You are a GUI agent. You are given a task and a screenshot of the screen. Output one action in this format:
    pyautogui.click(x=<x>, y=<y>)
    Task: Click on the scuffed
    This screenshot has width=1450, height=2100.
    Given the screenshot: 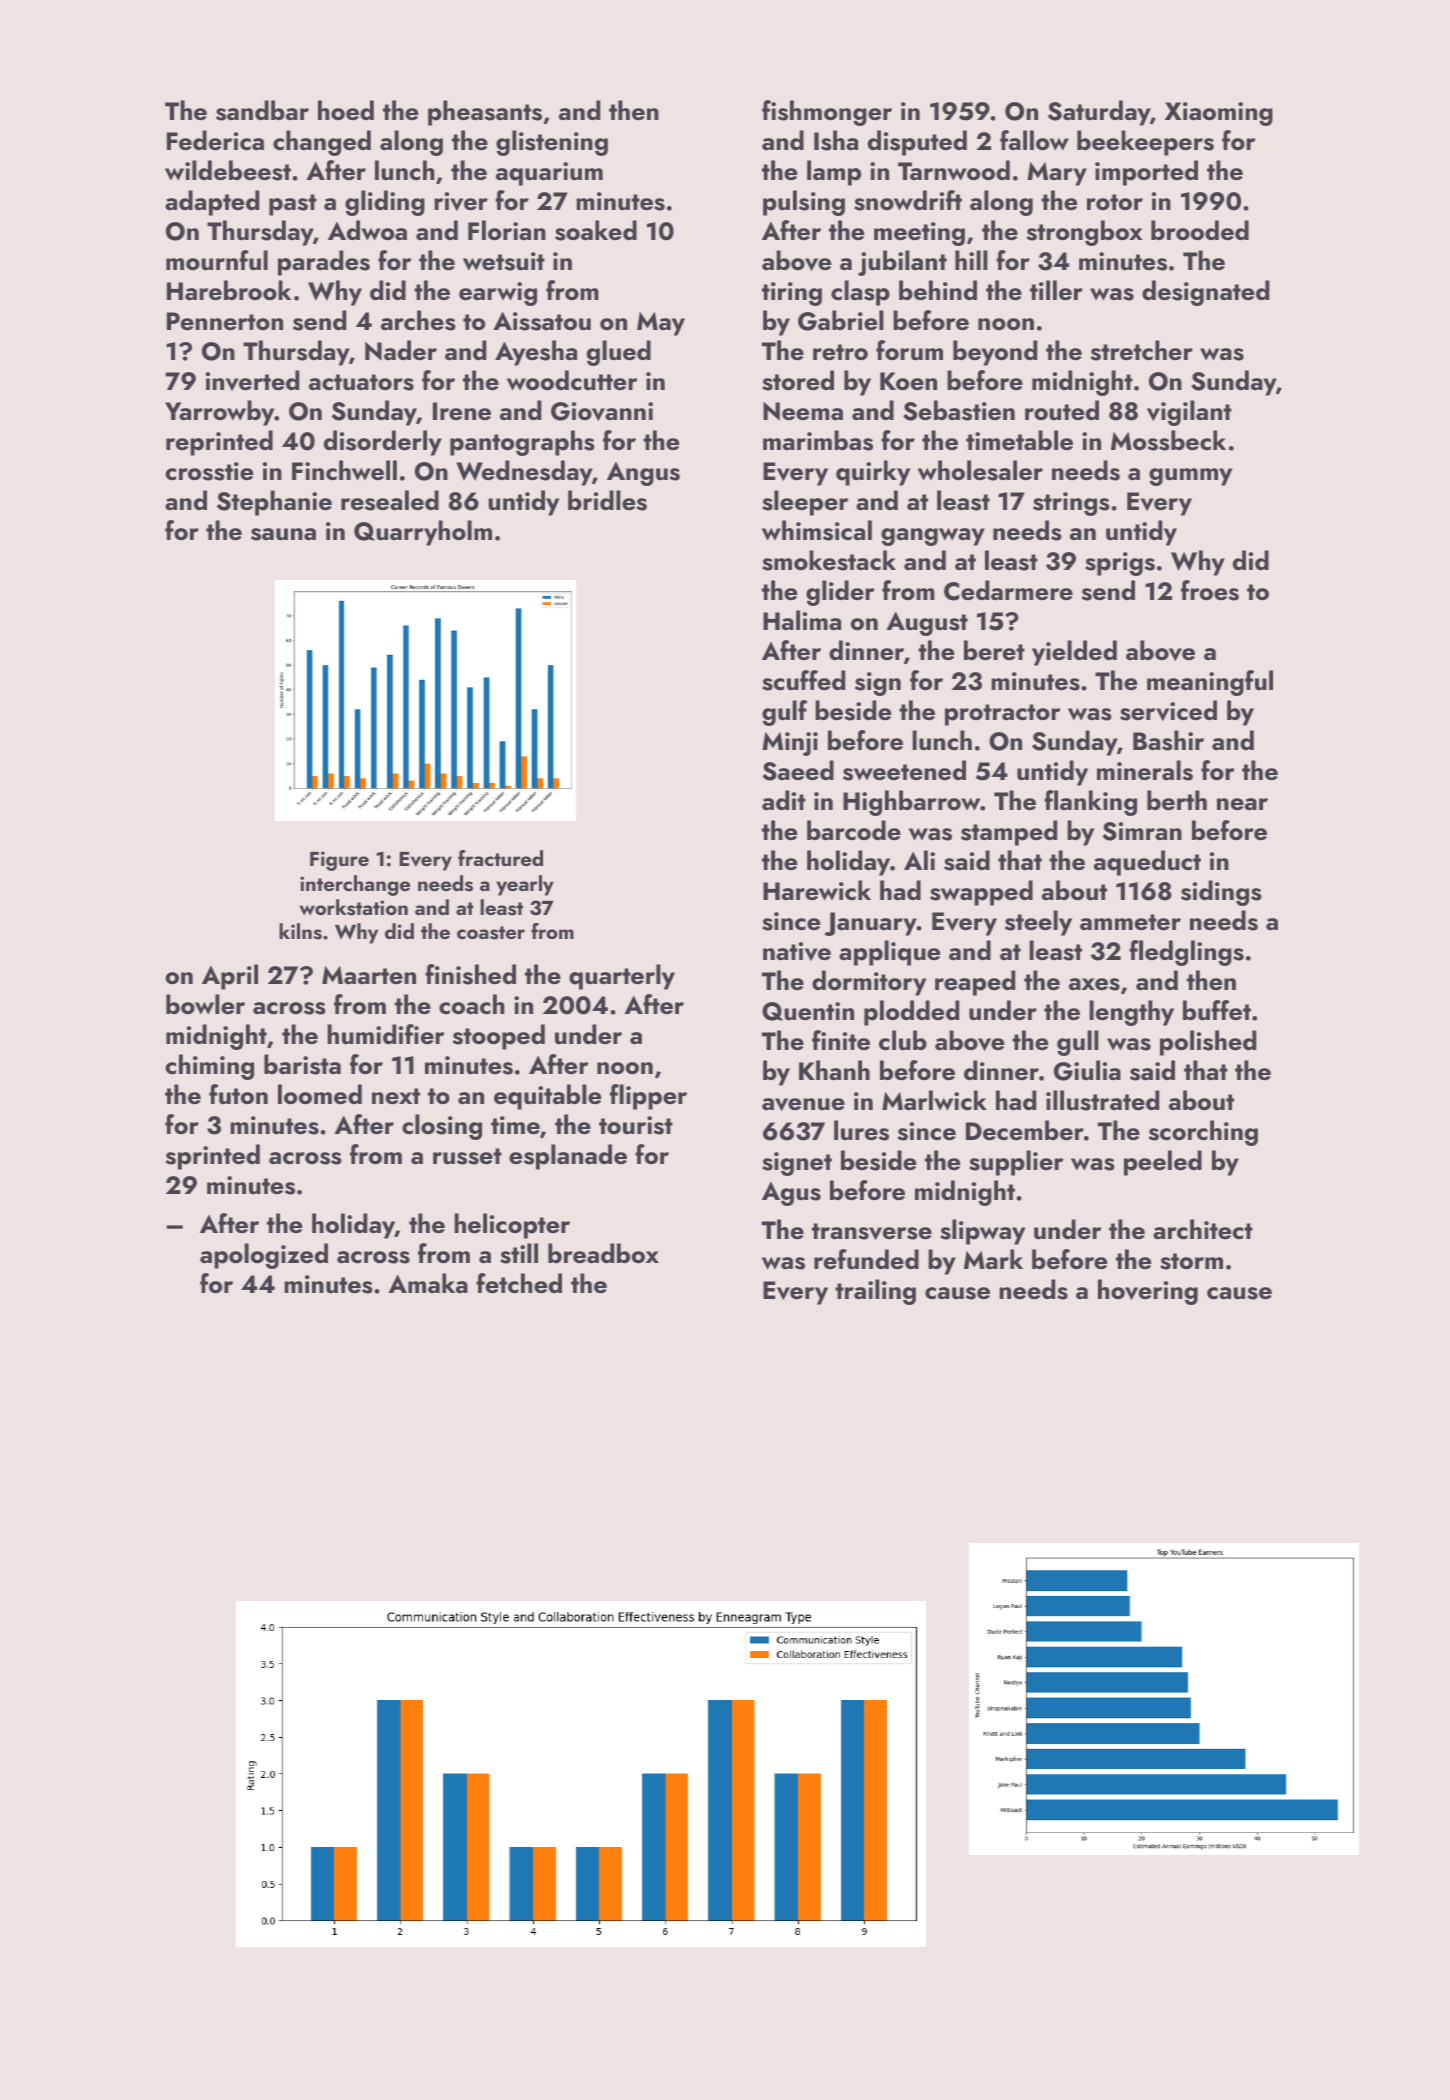 What is the action you would take?
    pyautogui.click(x=803, y=680)
